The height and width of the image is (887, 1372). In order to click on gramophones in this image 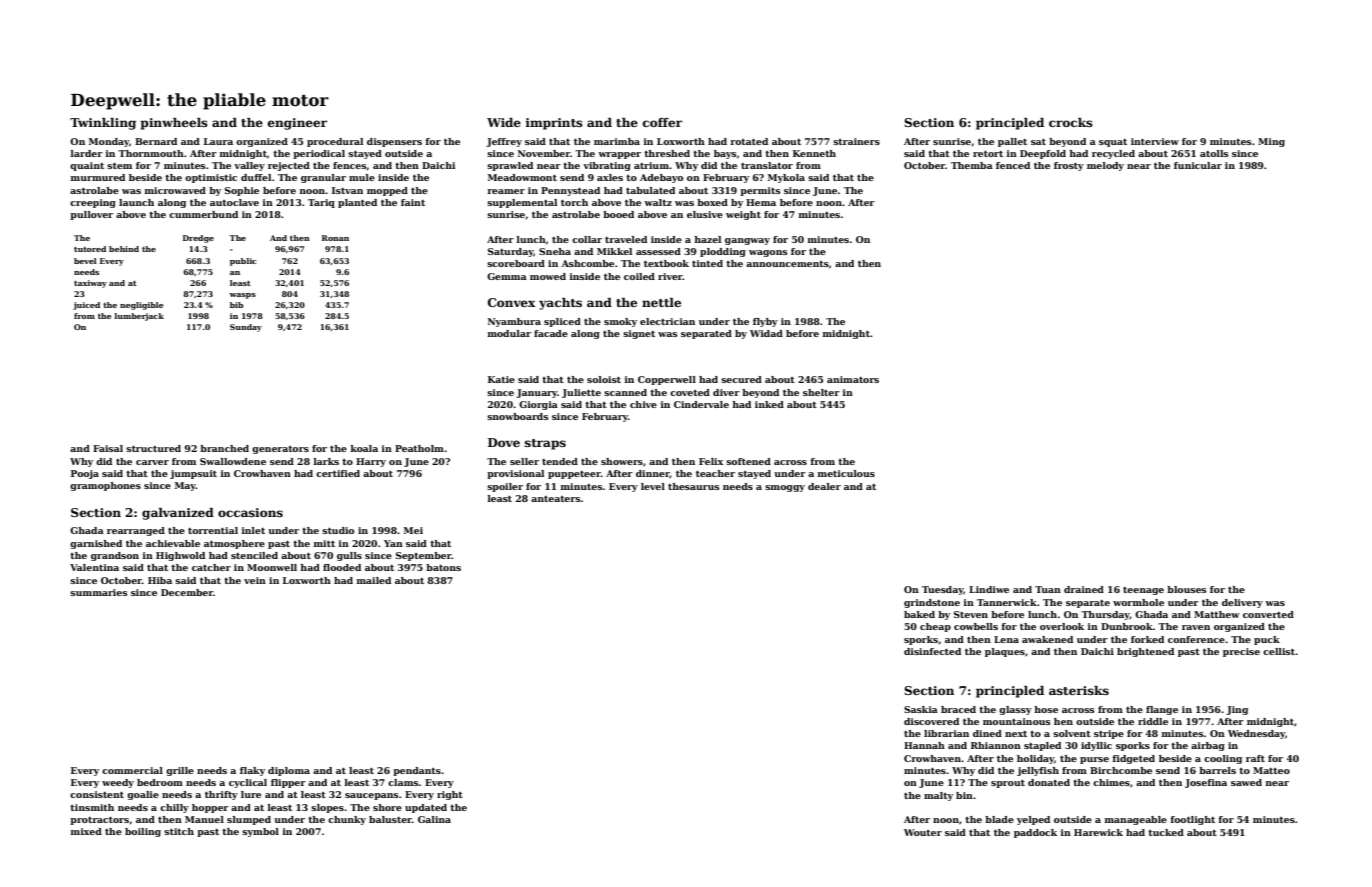, I will do `click(105, 486)`.
